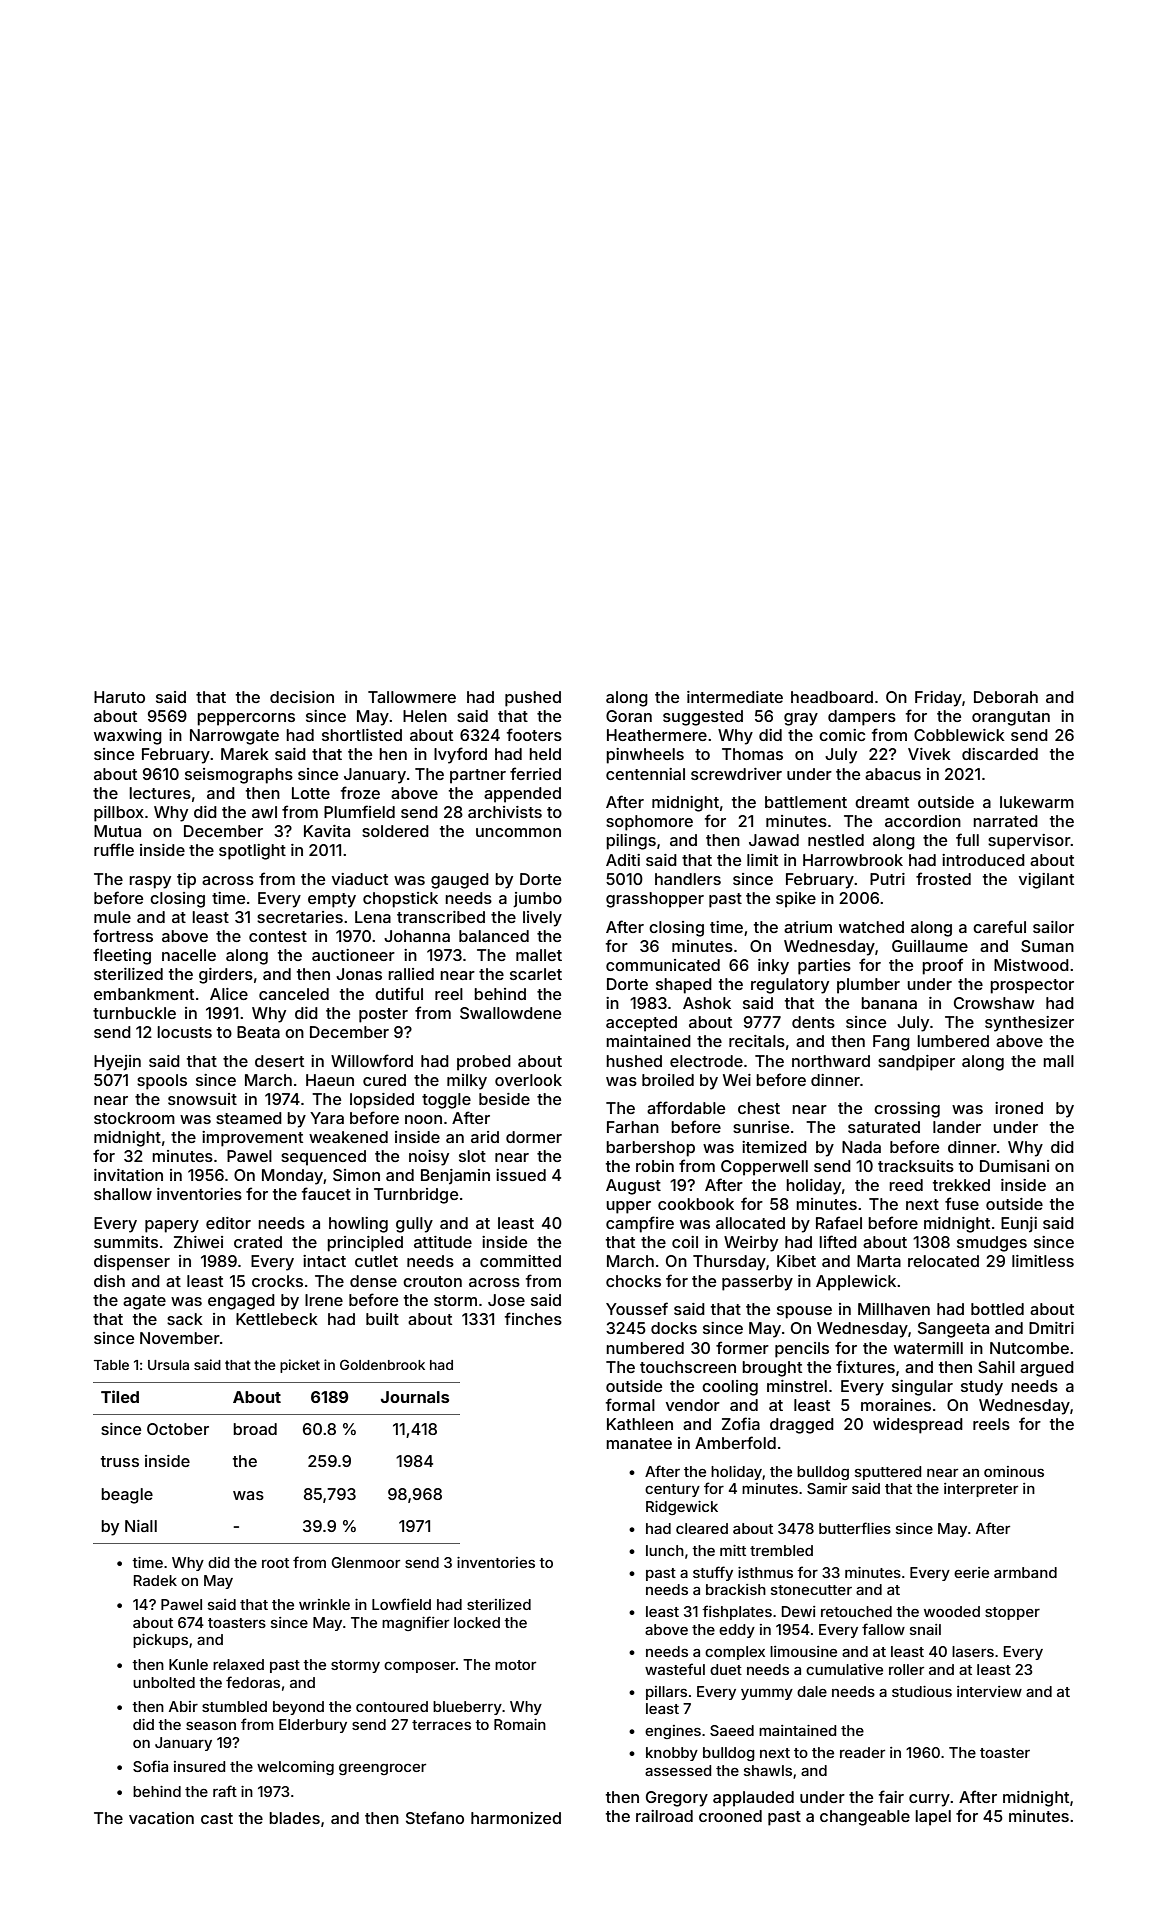 The height and width of the page is (1923, 1168). Describe the element at coordinates (1014, 1166) in the page. I see `Dumisani` at that location.
